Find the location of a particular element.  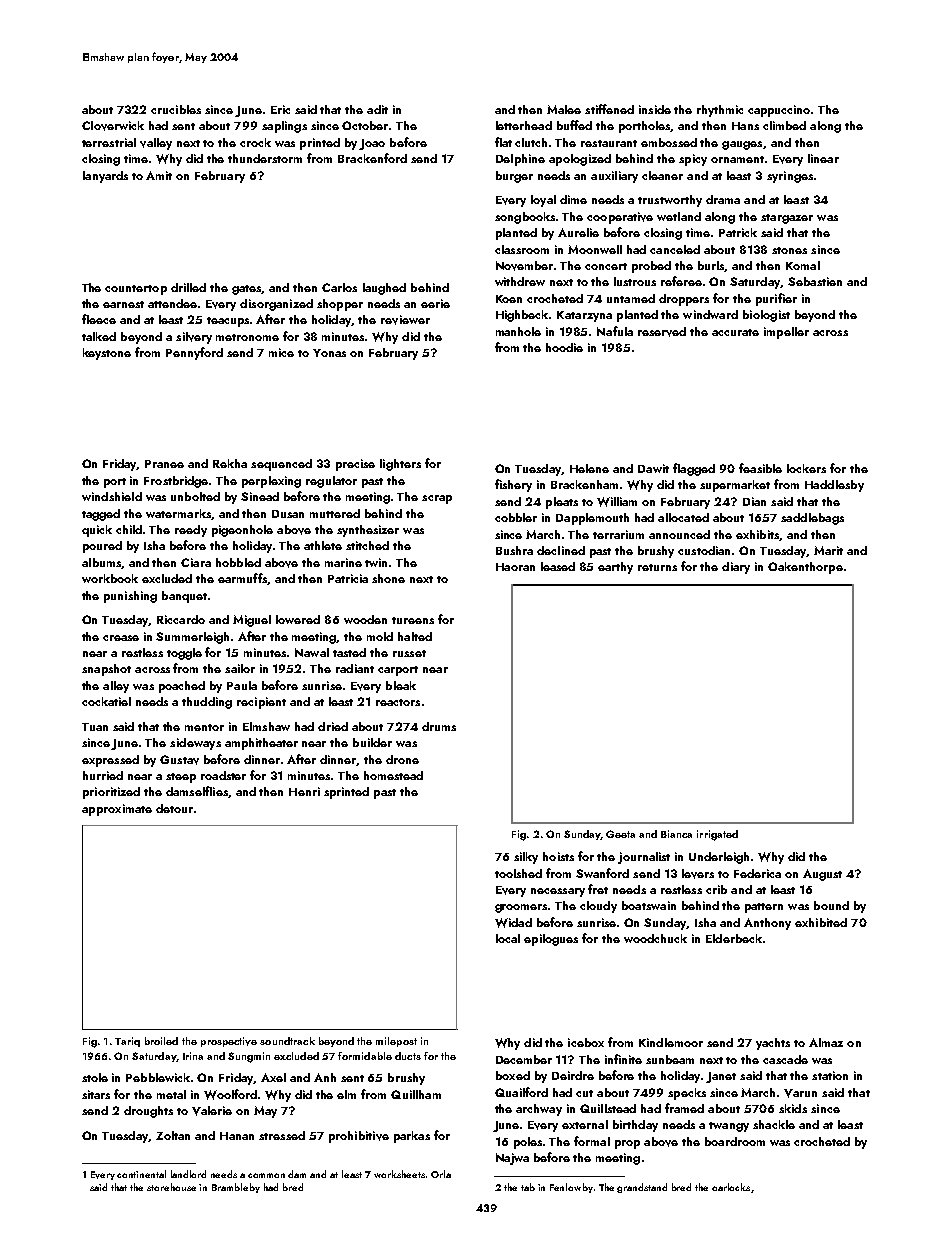

Koen is located at coordinates (509, 299).
